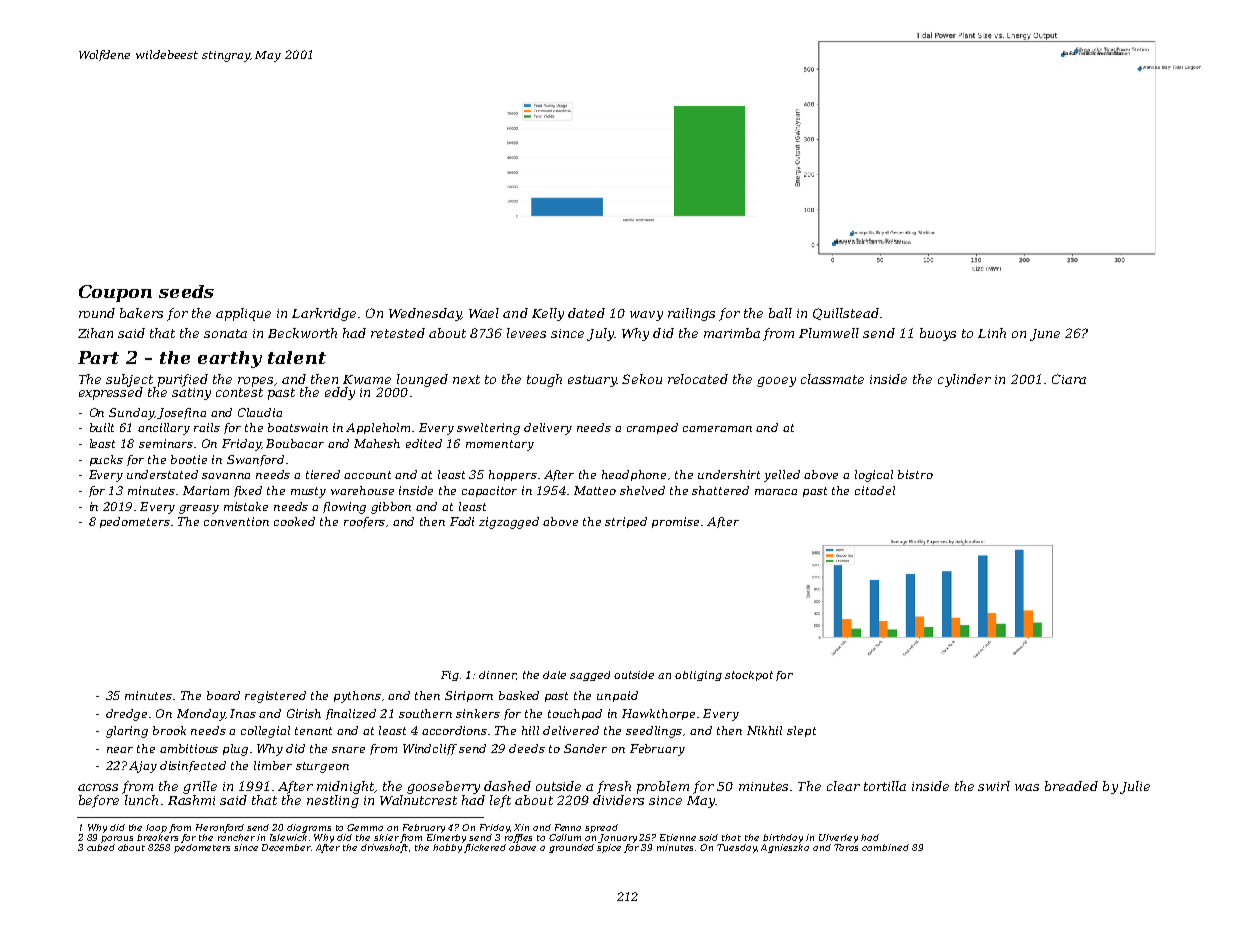 The width and height of the screenshot is (1233, 952). I want to click on Ciara, so click(1069, 379).
